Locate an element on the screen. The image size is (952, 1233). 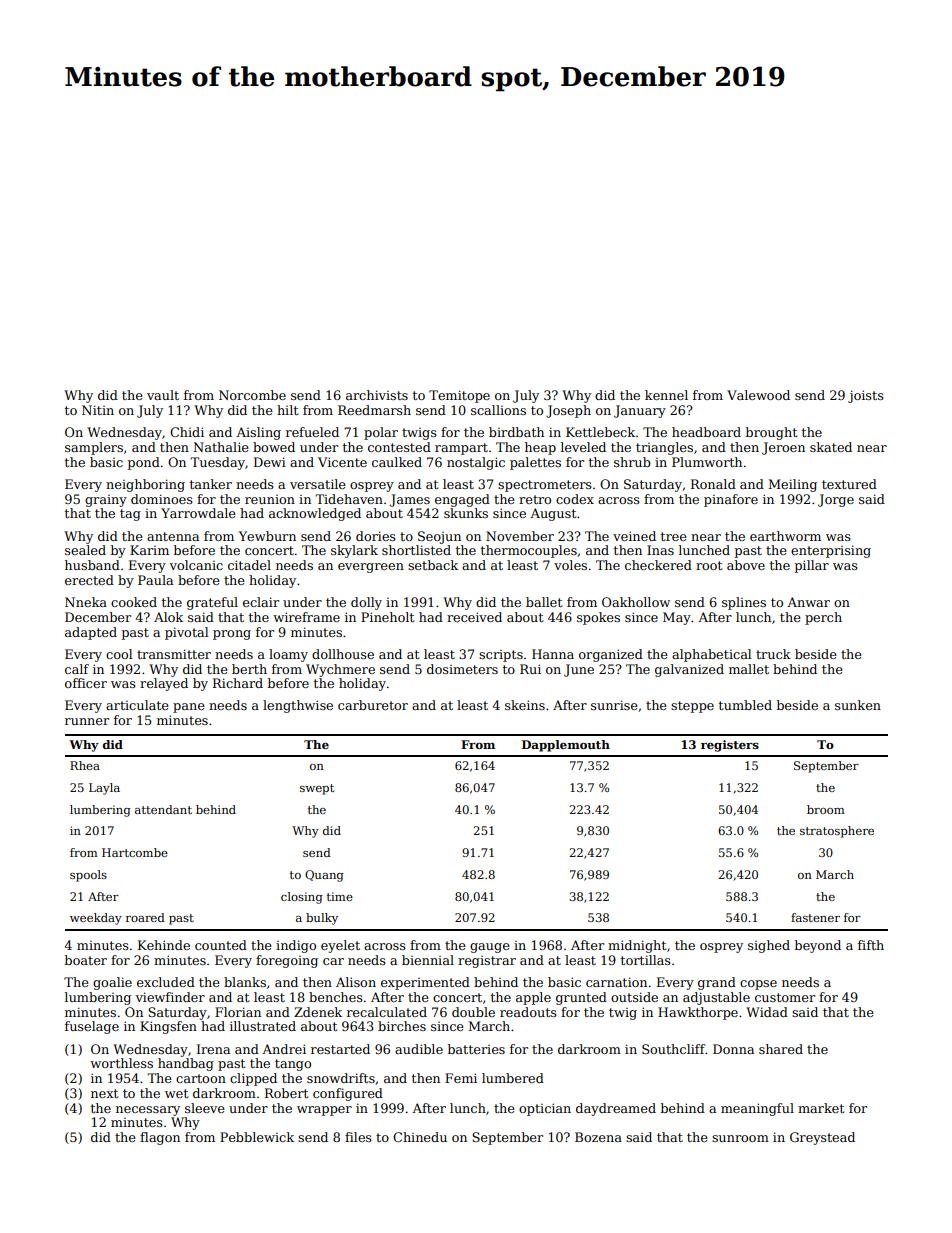
sleeve is located at coordinates (205, 1108).
